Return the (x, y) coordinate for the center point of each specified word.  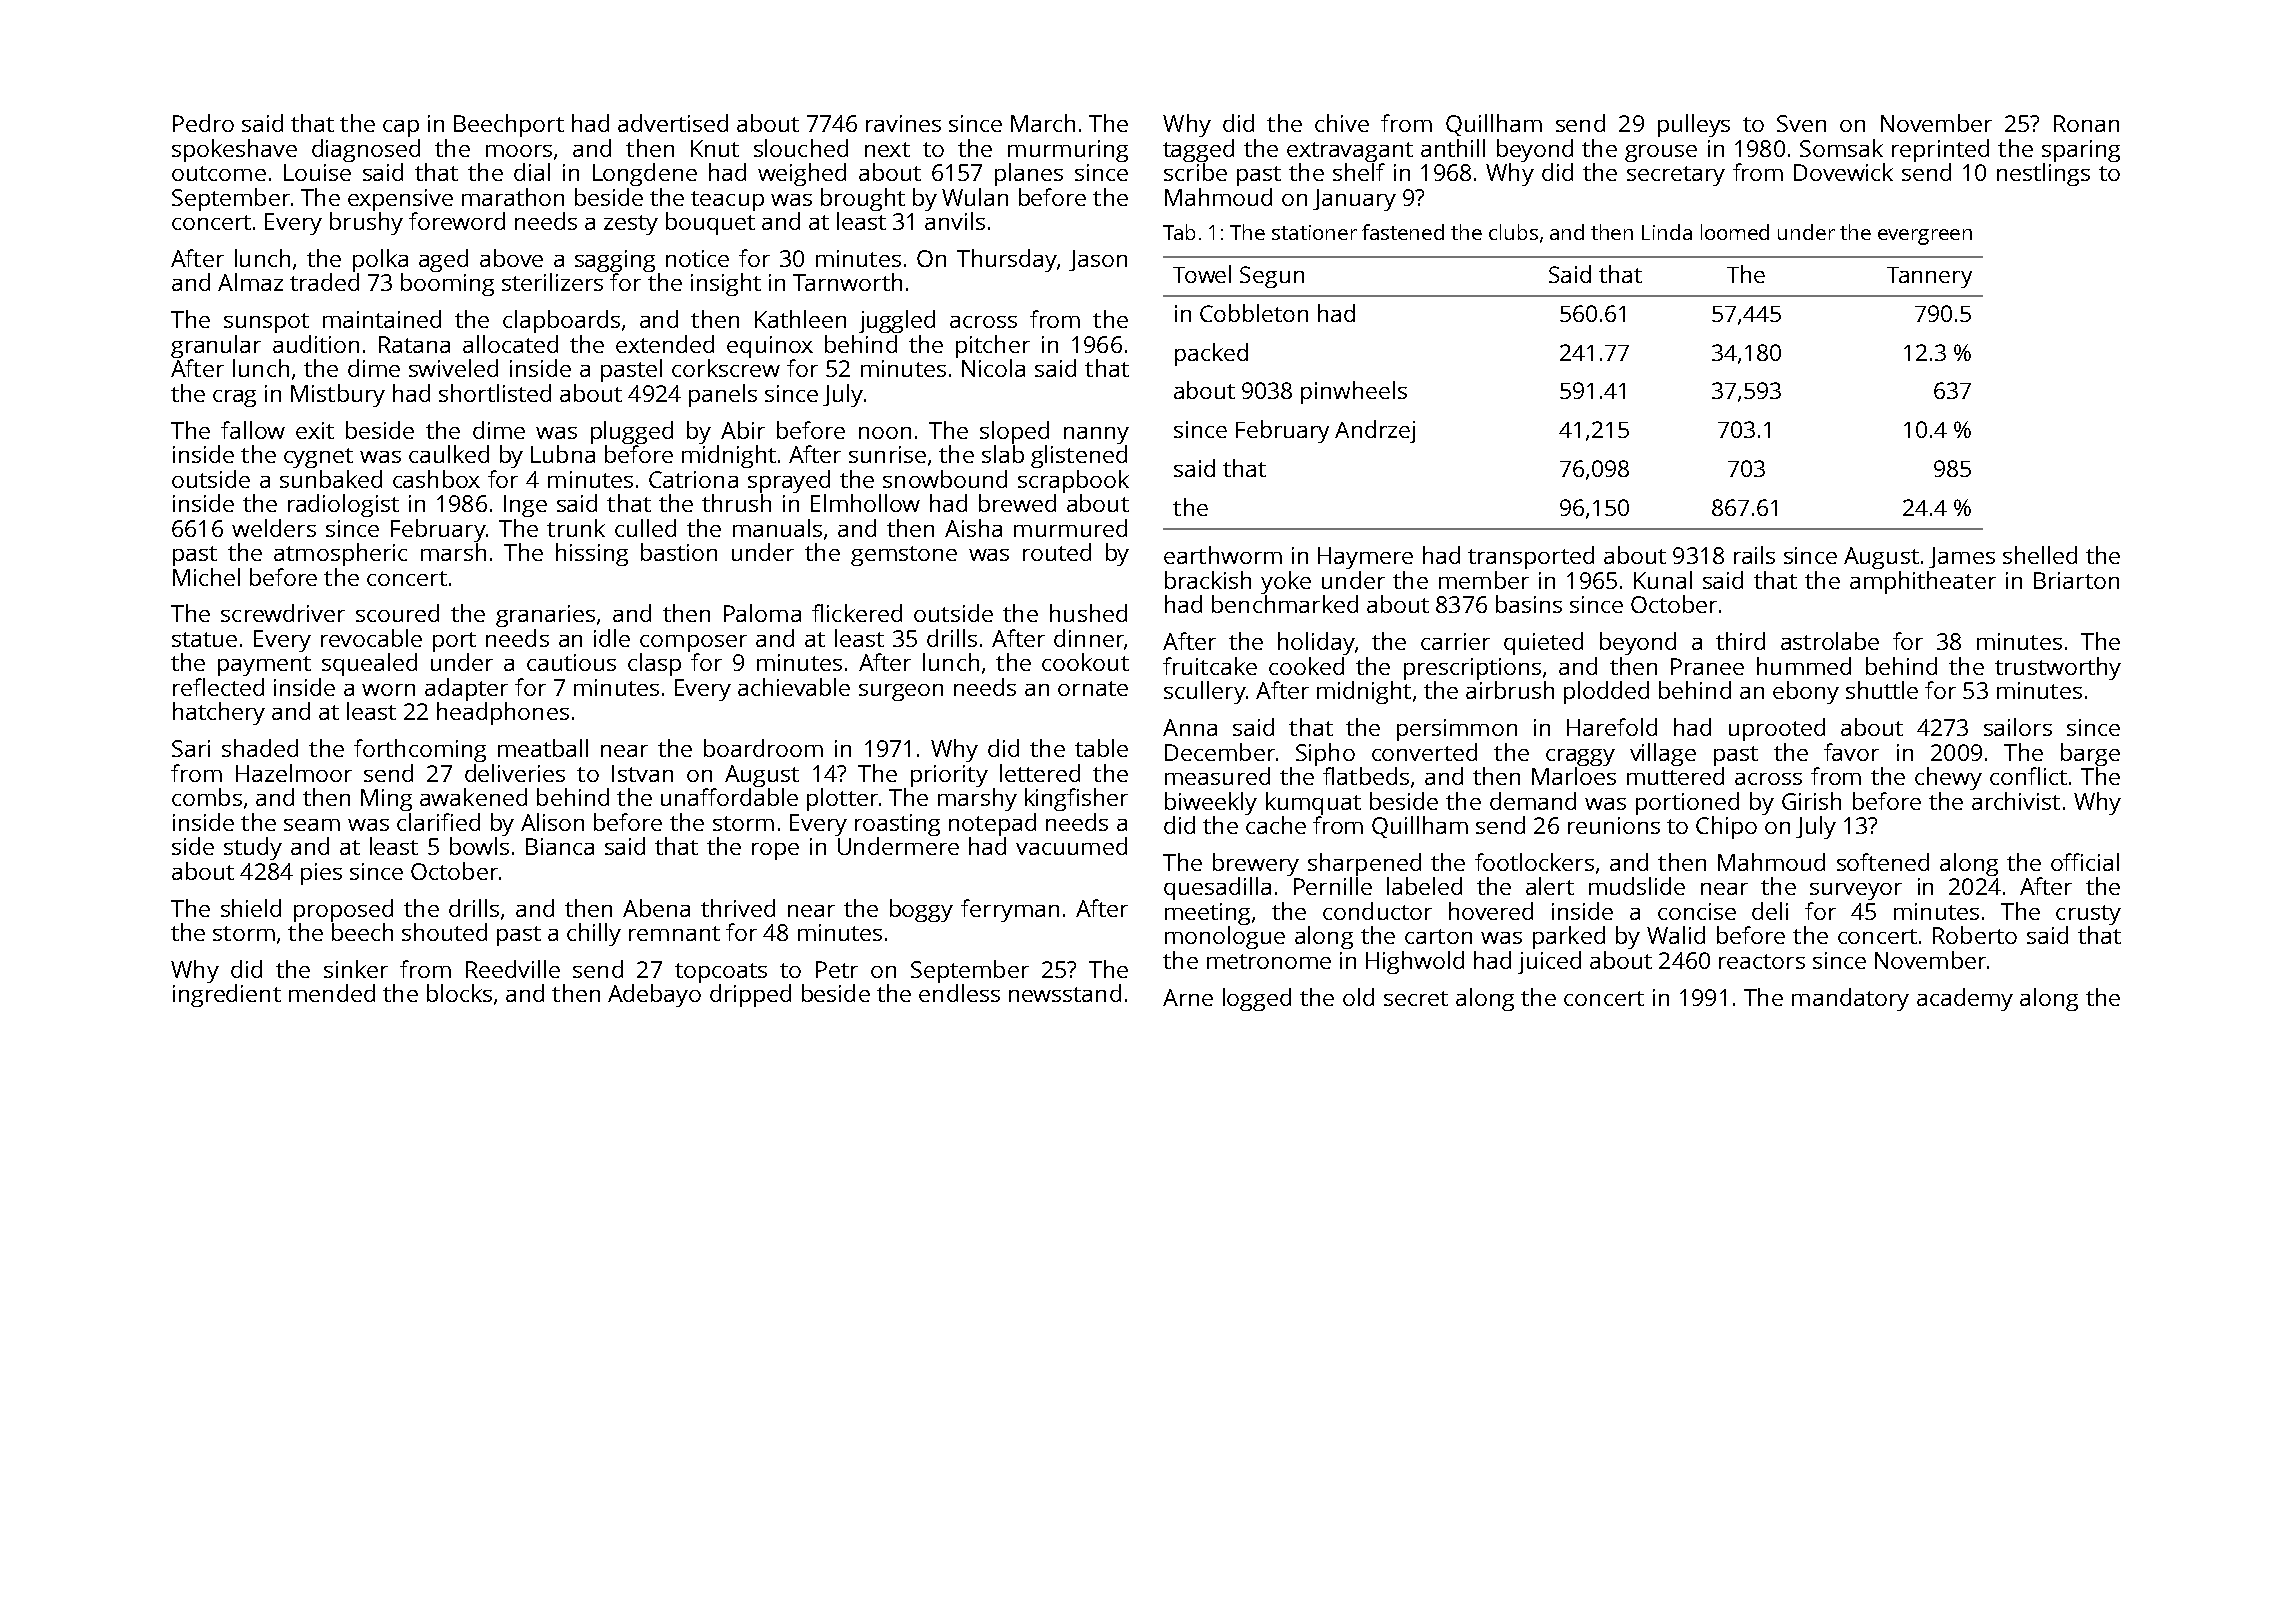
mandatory (1850, 999)
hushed (1088, 613)
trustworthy (2058, 668)
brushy (366, 223)
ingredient (227, 995)
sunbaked (331, 479)
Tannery (1929, 277)
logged (1257, 999)
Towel (1202, 274)
